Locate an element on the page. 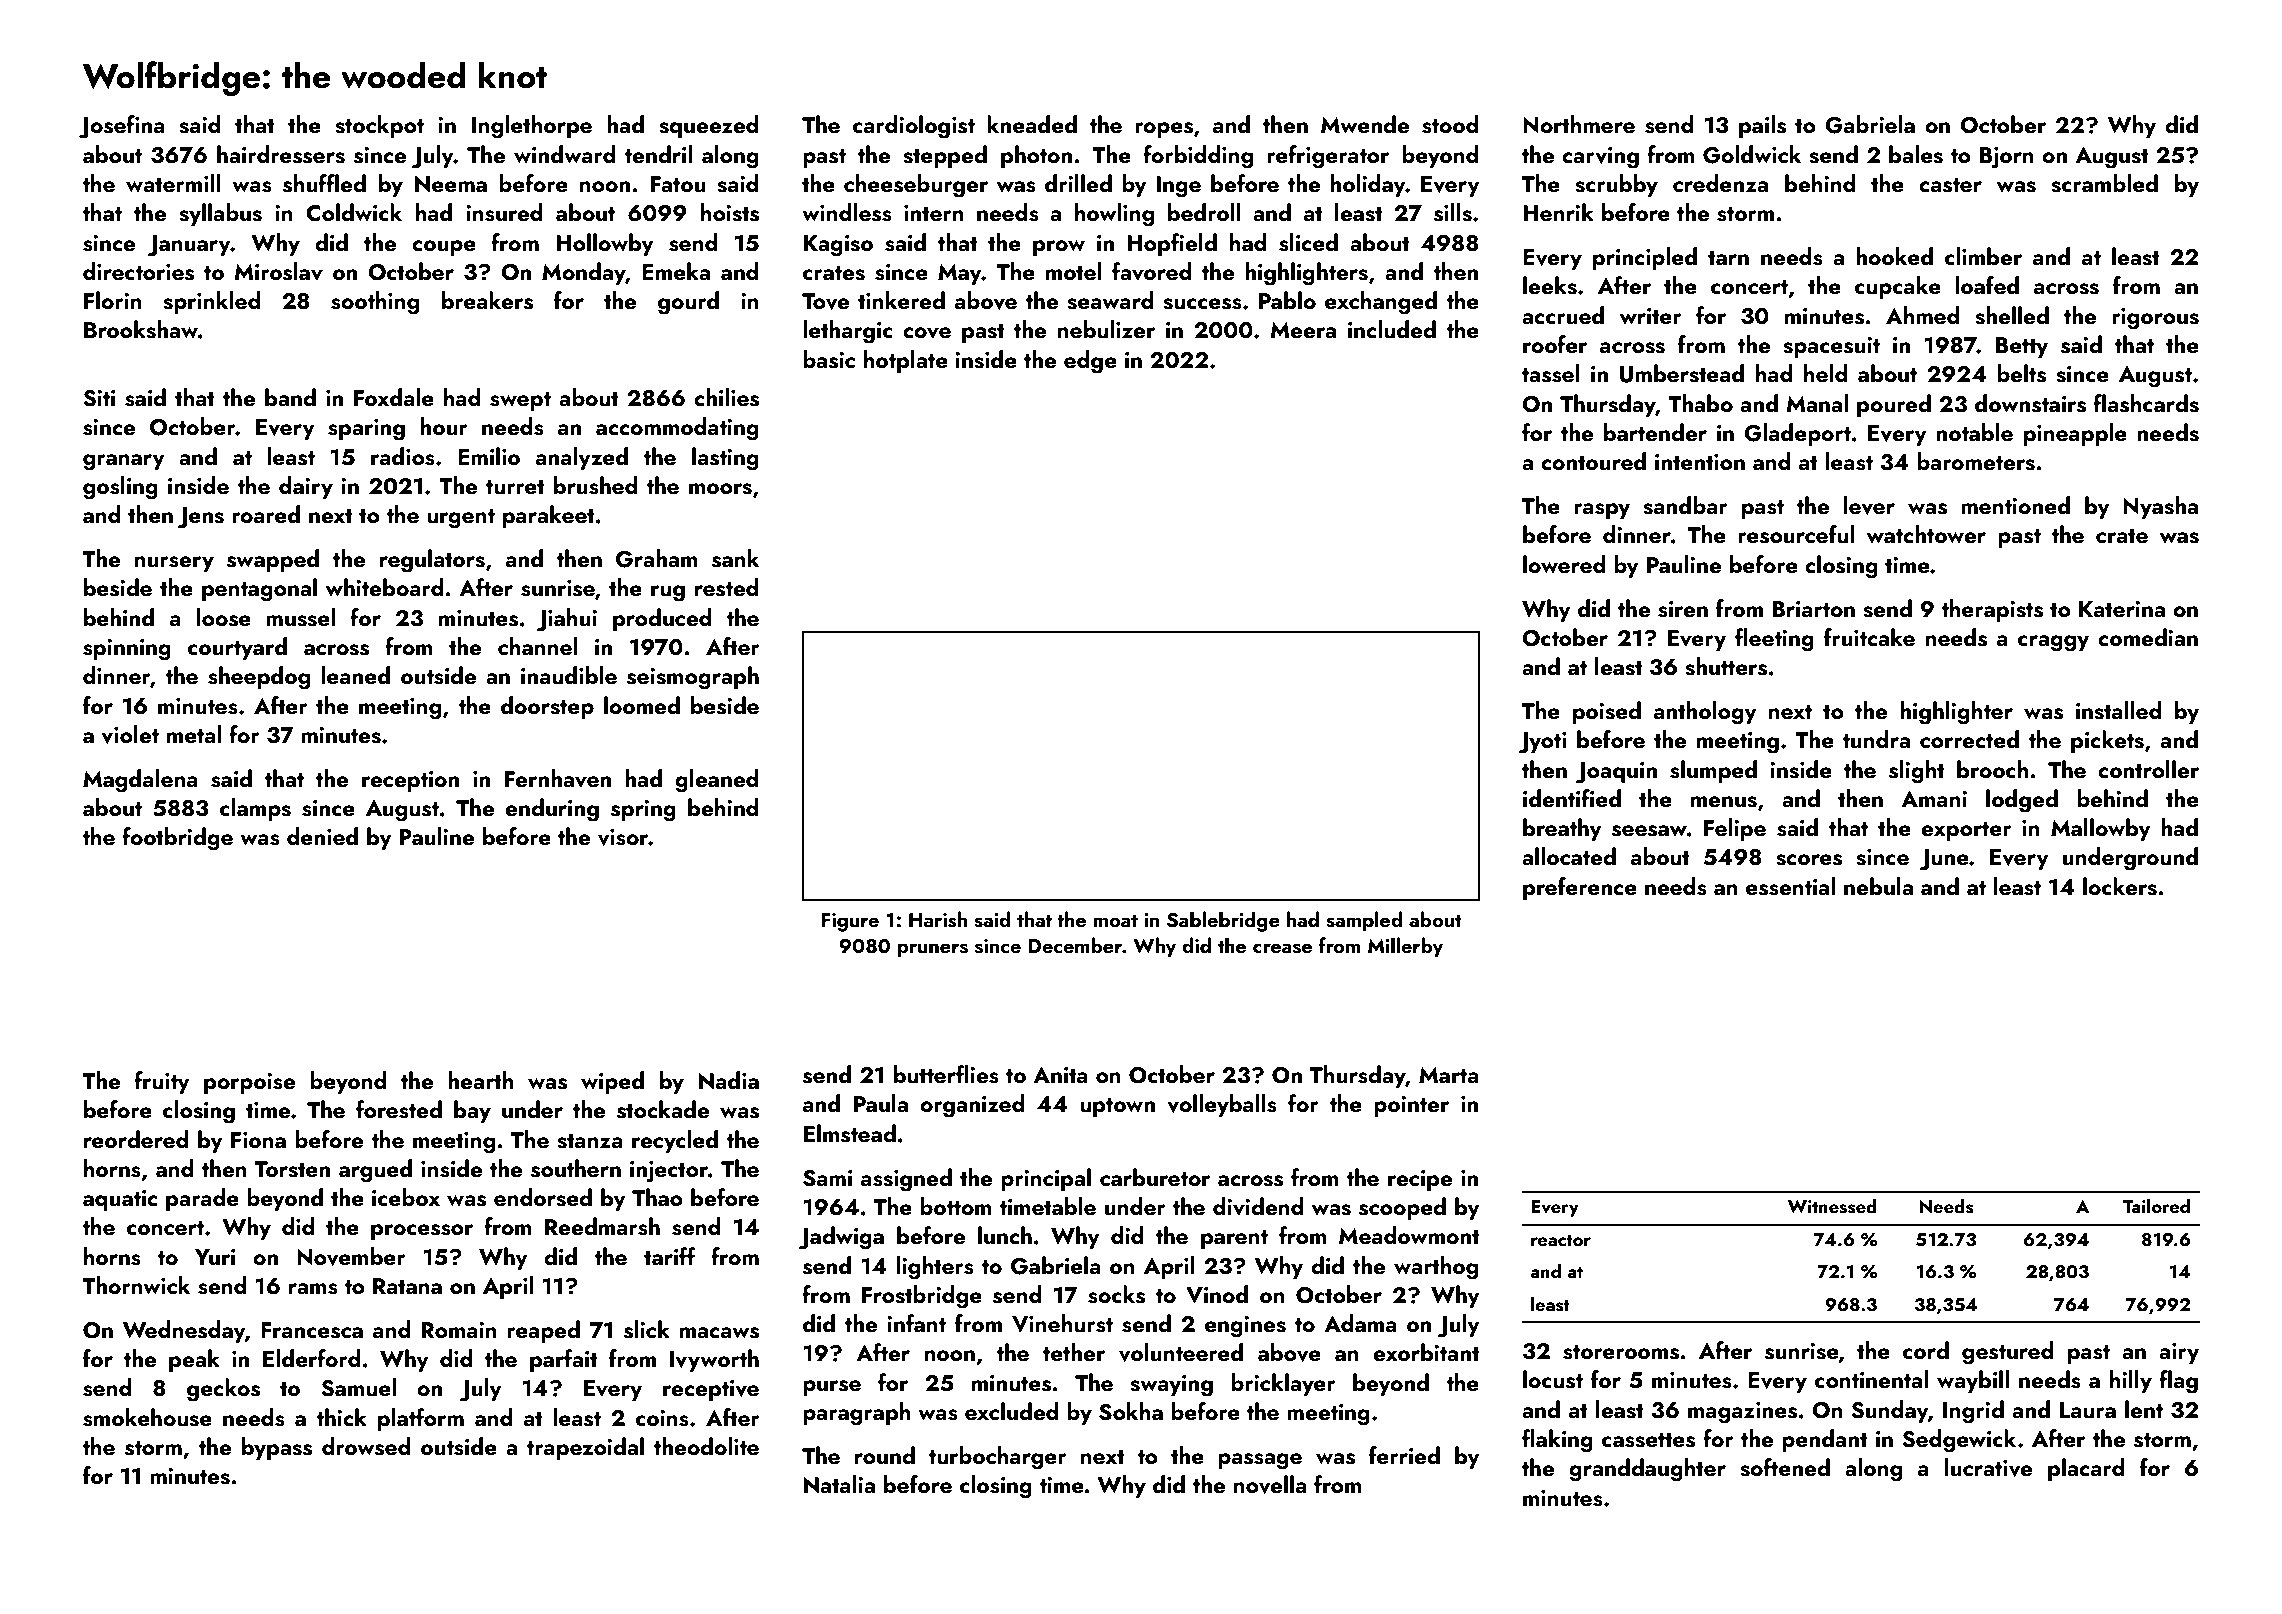  aquatic is located at coordinates (120, 1200).
